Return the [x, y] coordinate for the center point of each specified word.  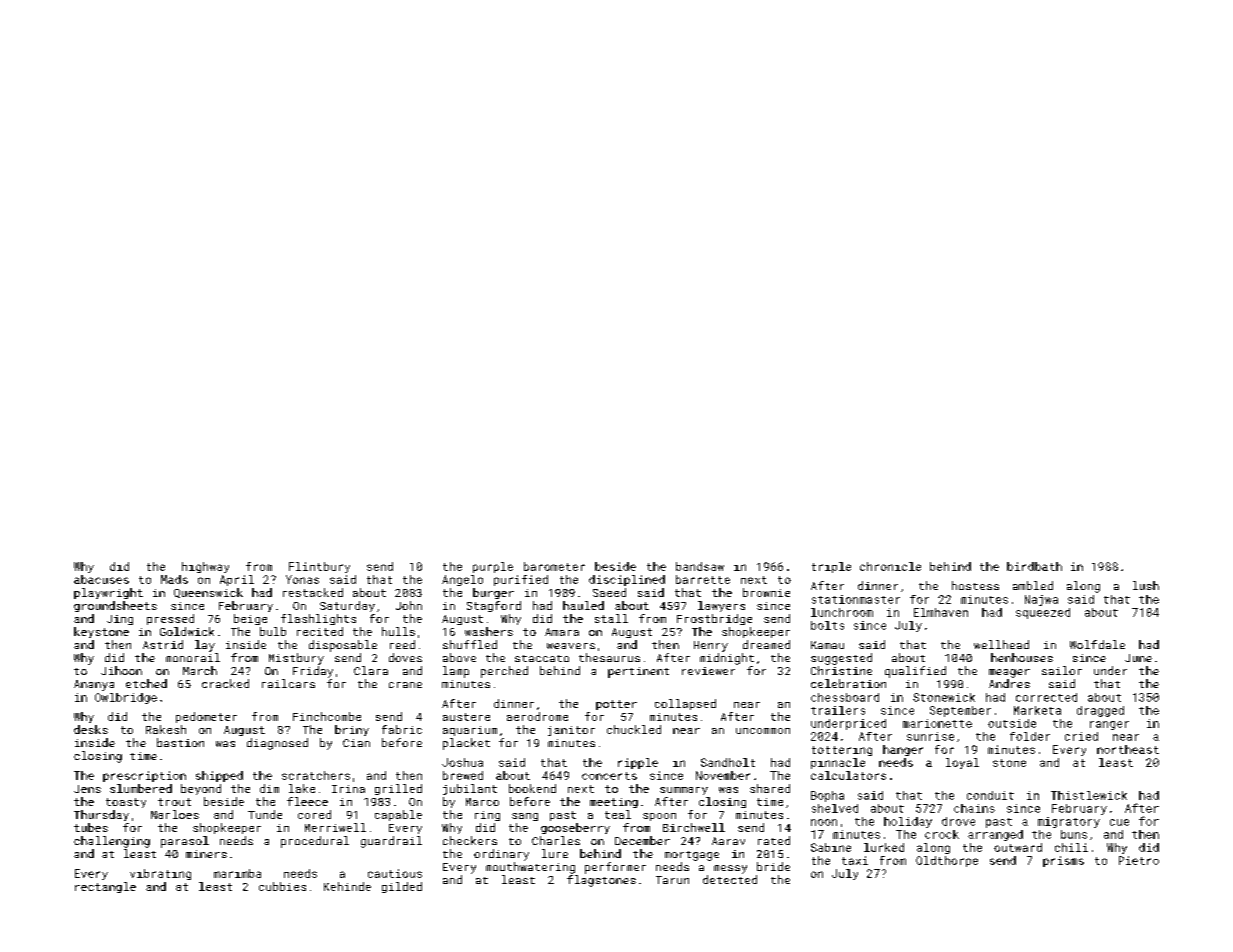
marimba [237, 873]
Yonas [302, 579]
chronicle [890, 566]
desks [91, 729]
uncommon [763, 731]
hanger [903, 750]
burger [493, 593]
